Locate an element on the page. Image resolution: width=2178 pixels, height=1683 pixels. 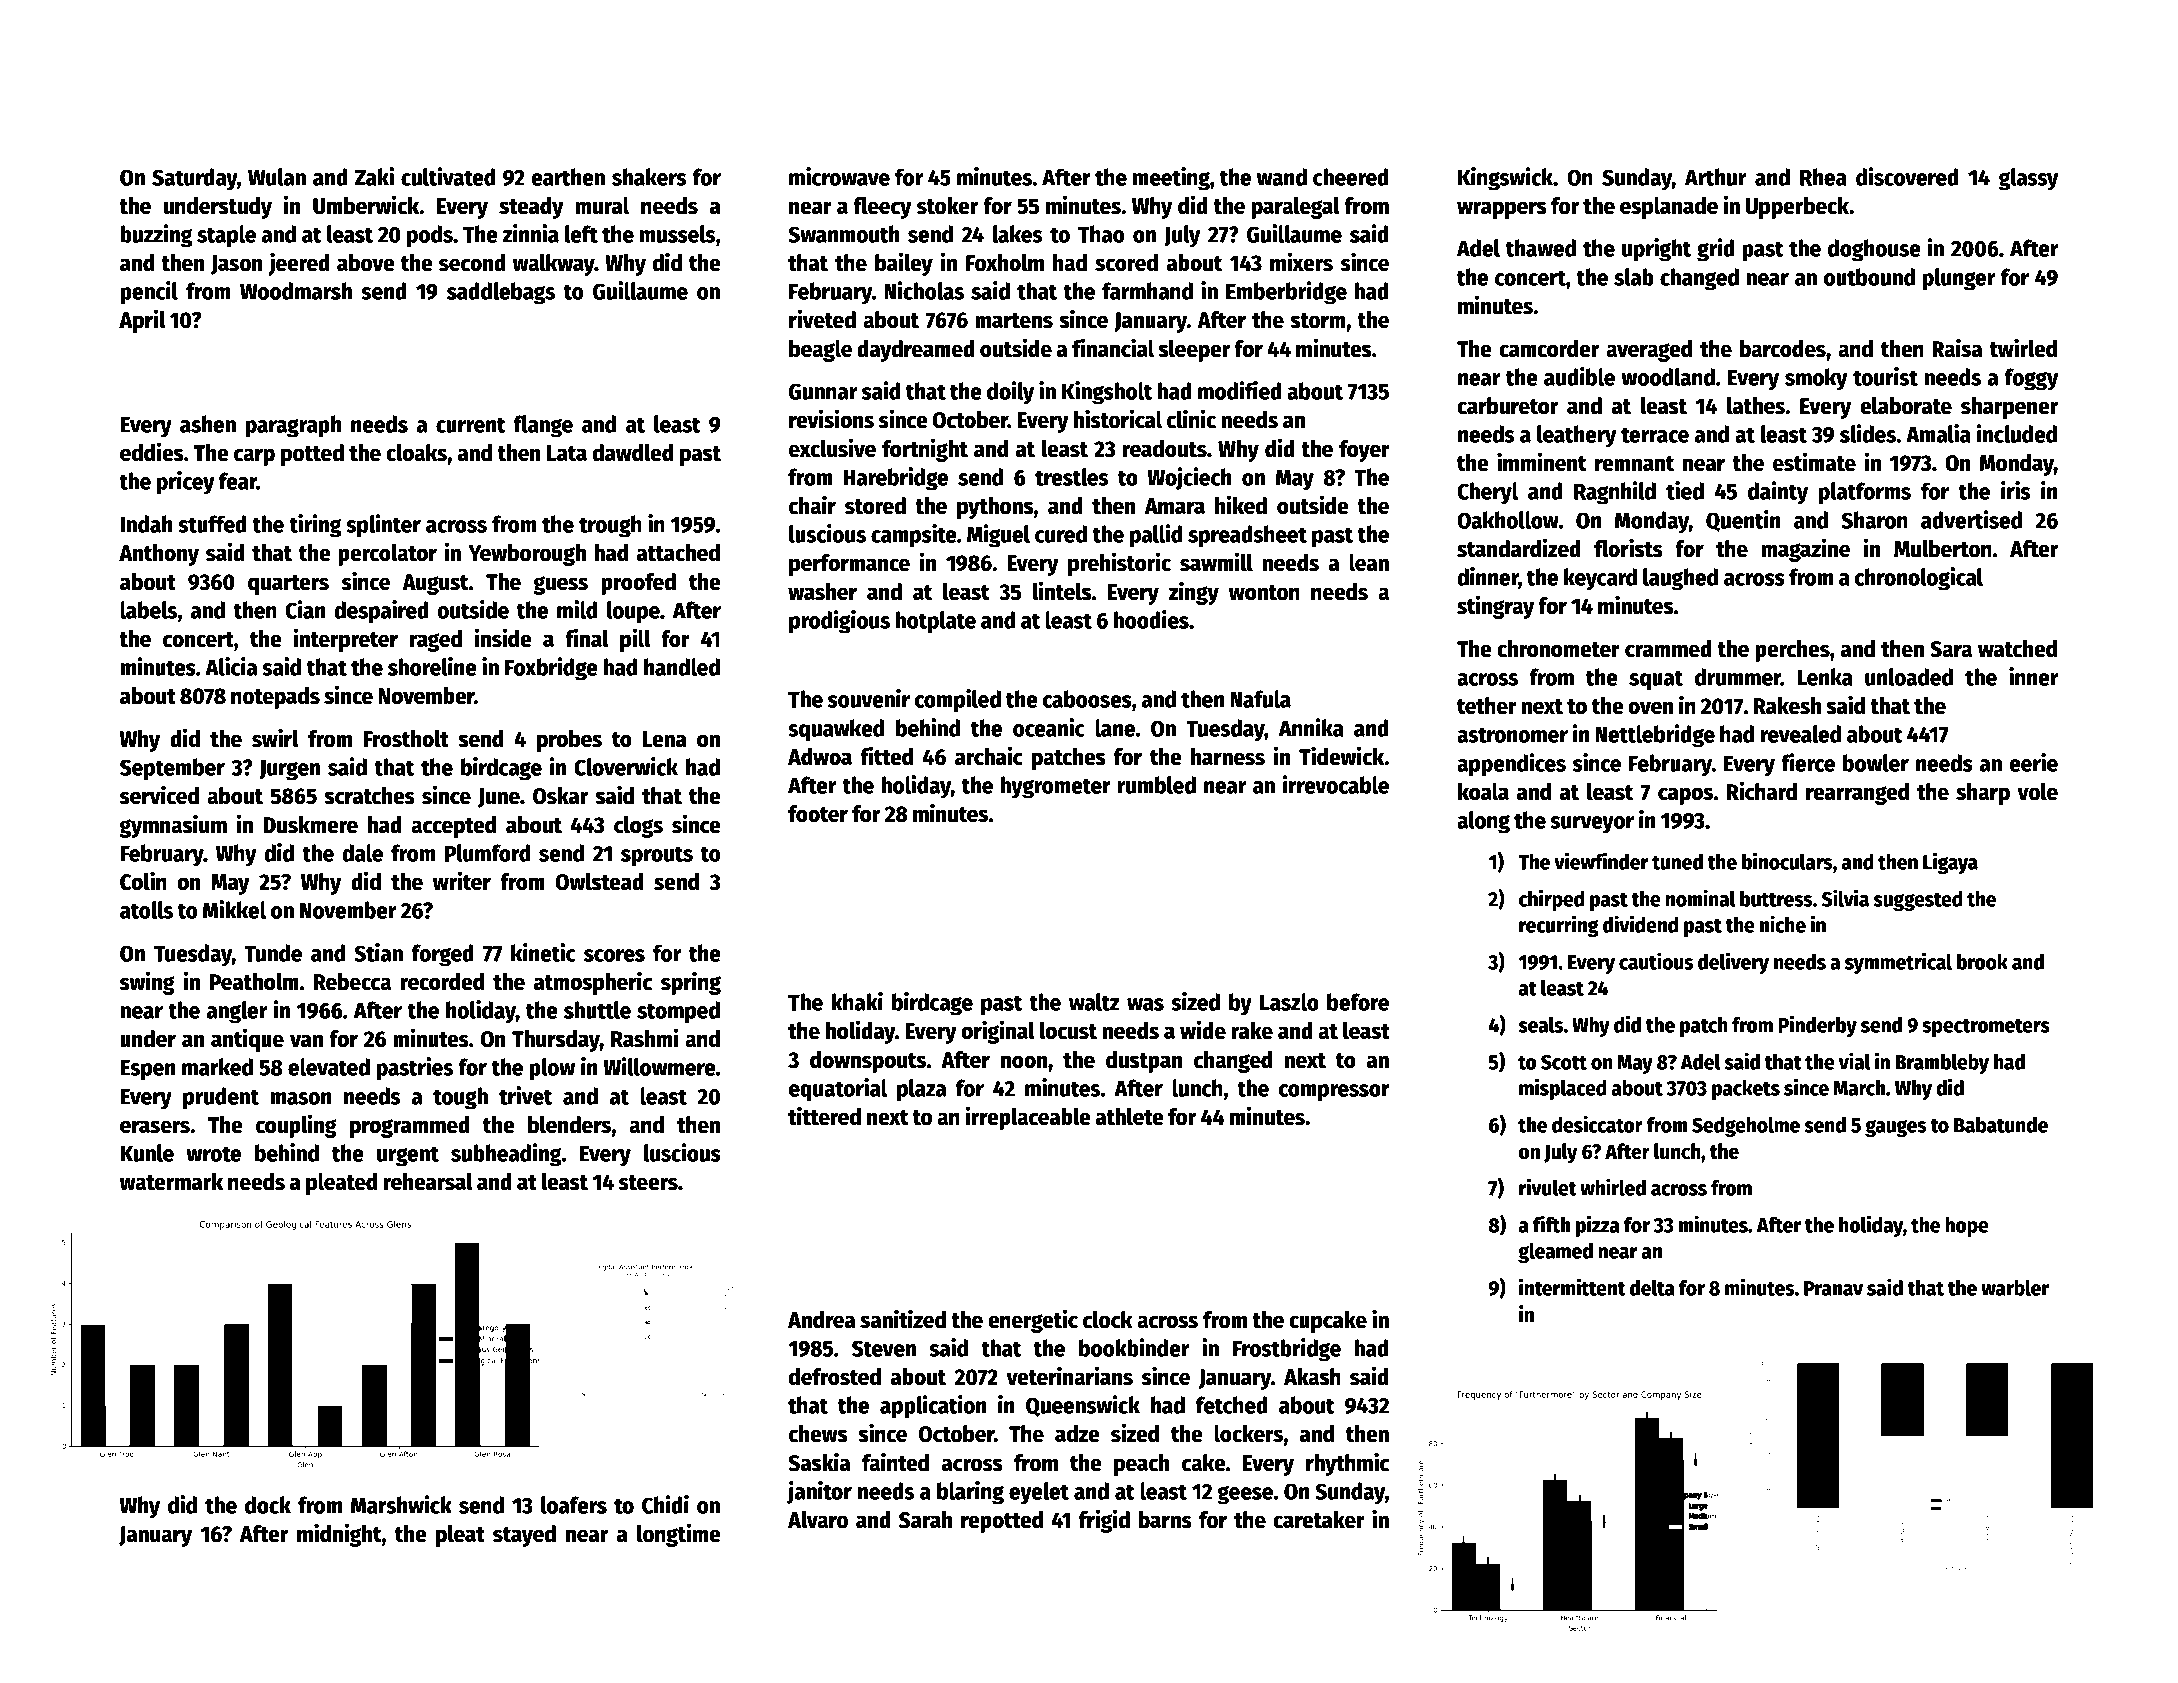
sanitized is located at coordinates (903, 1319).
